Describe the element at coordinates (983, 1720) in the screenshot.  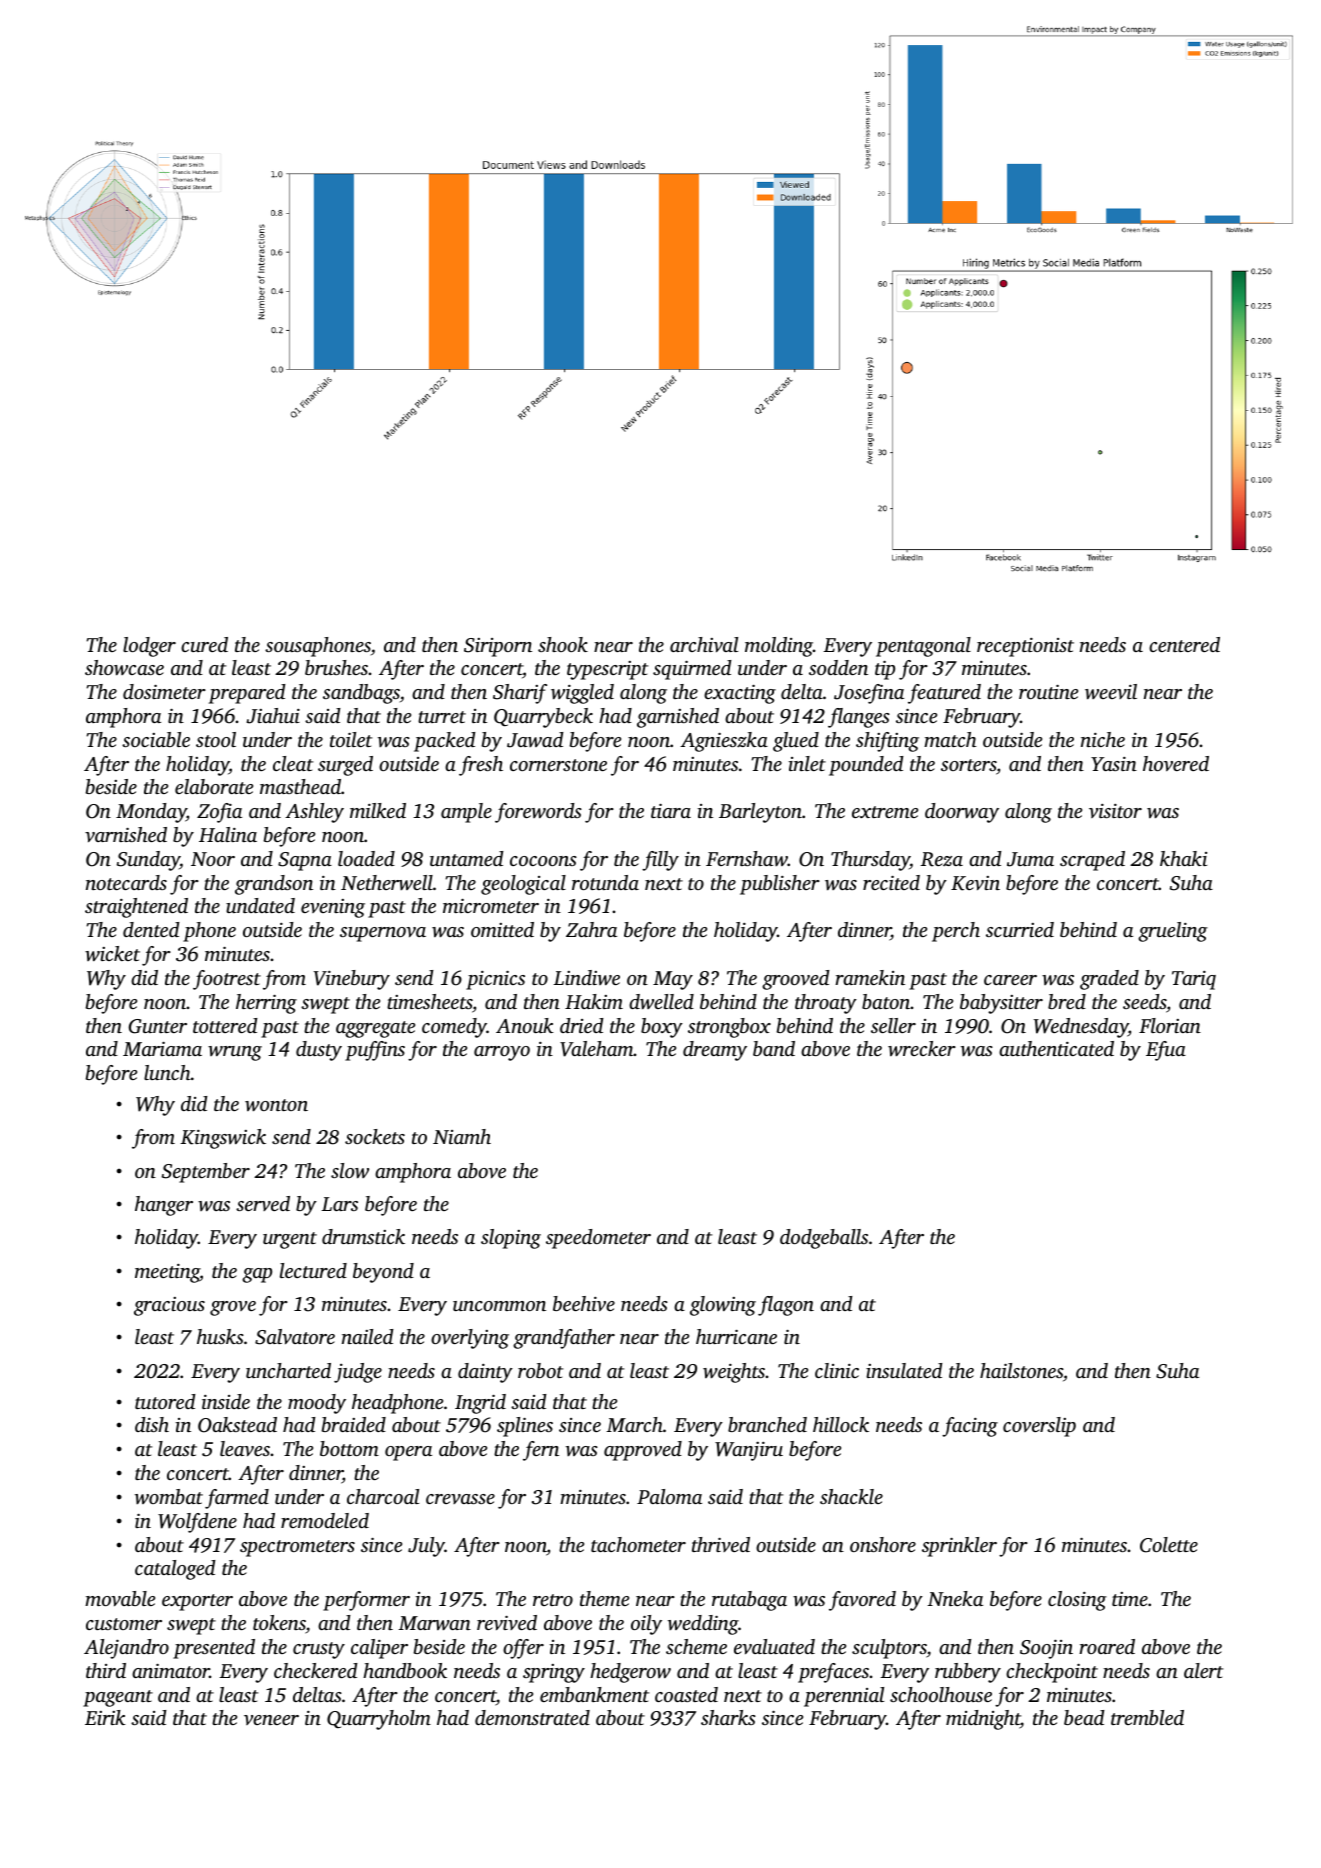
I see `midnight` at that location.
